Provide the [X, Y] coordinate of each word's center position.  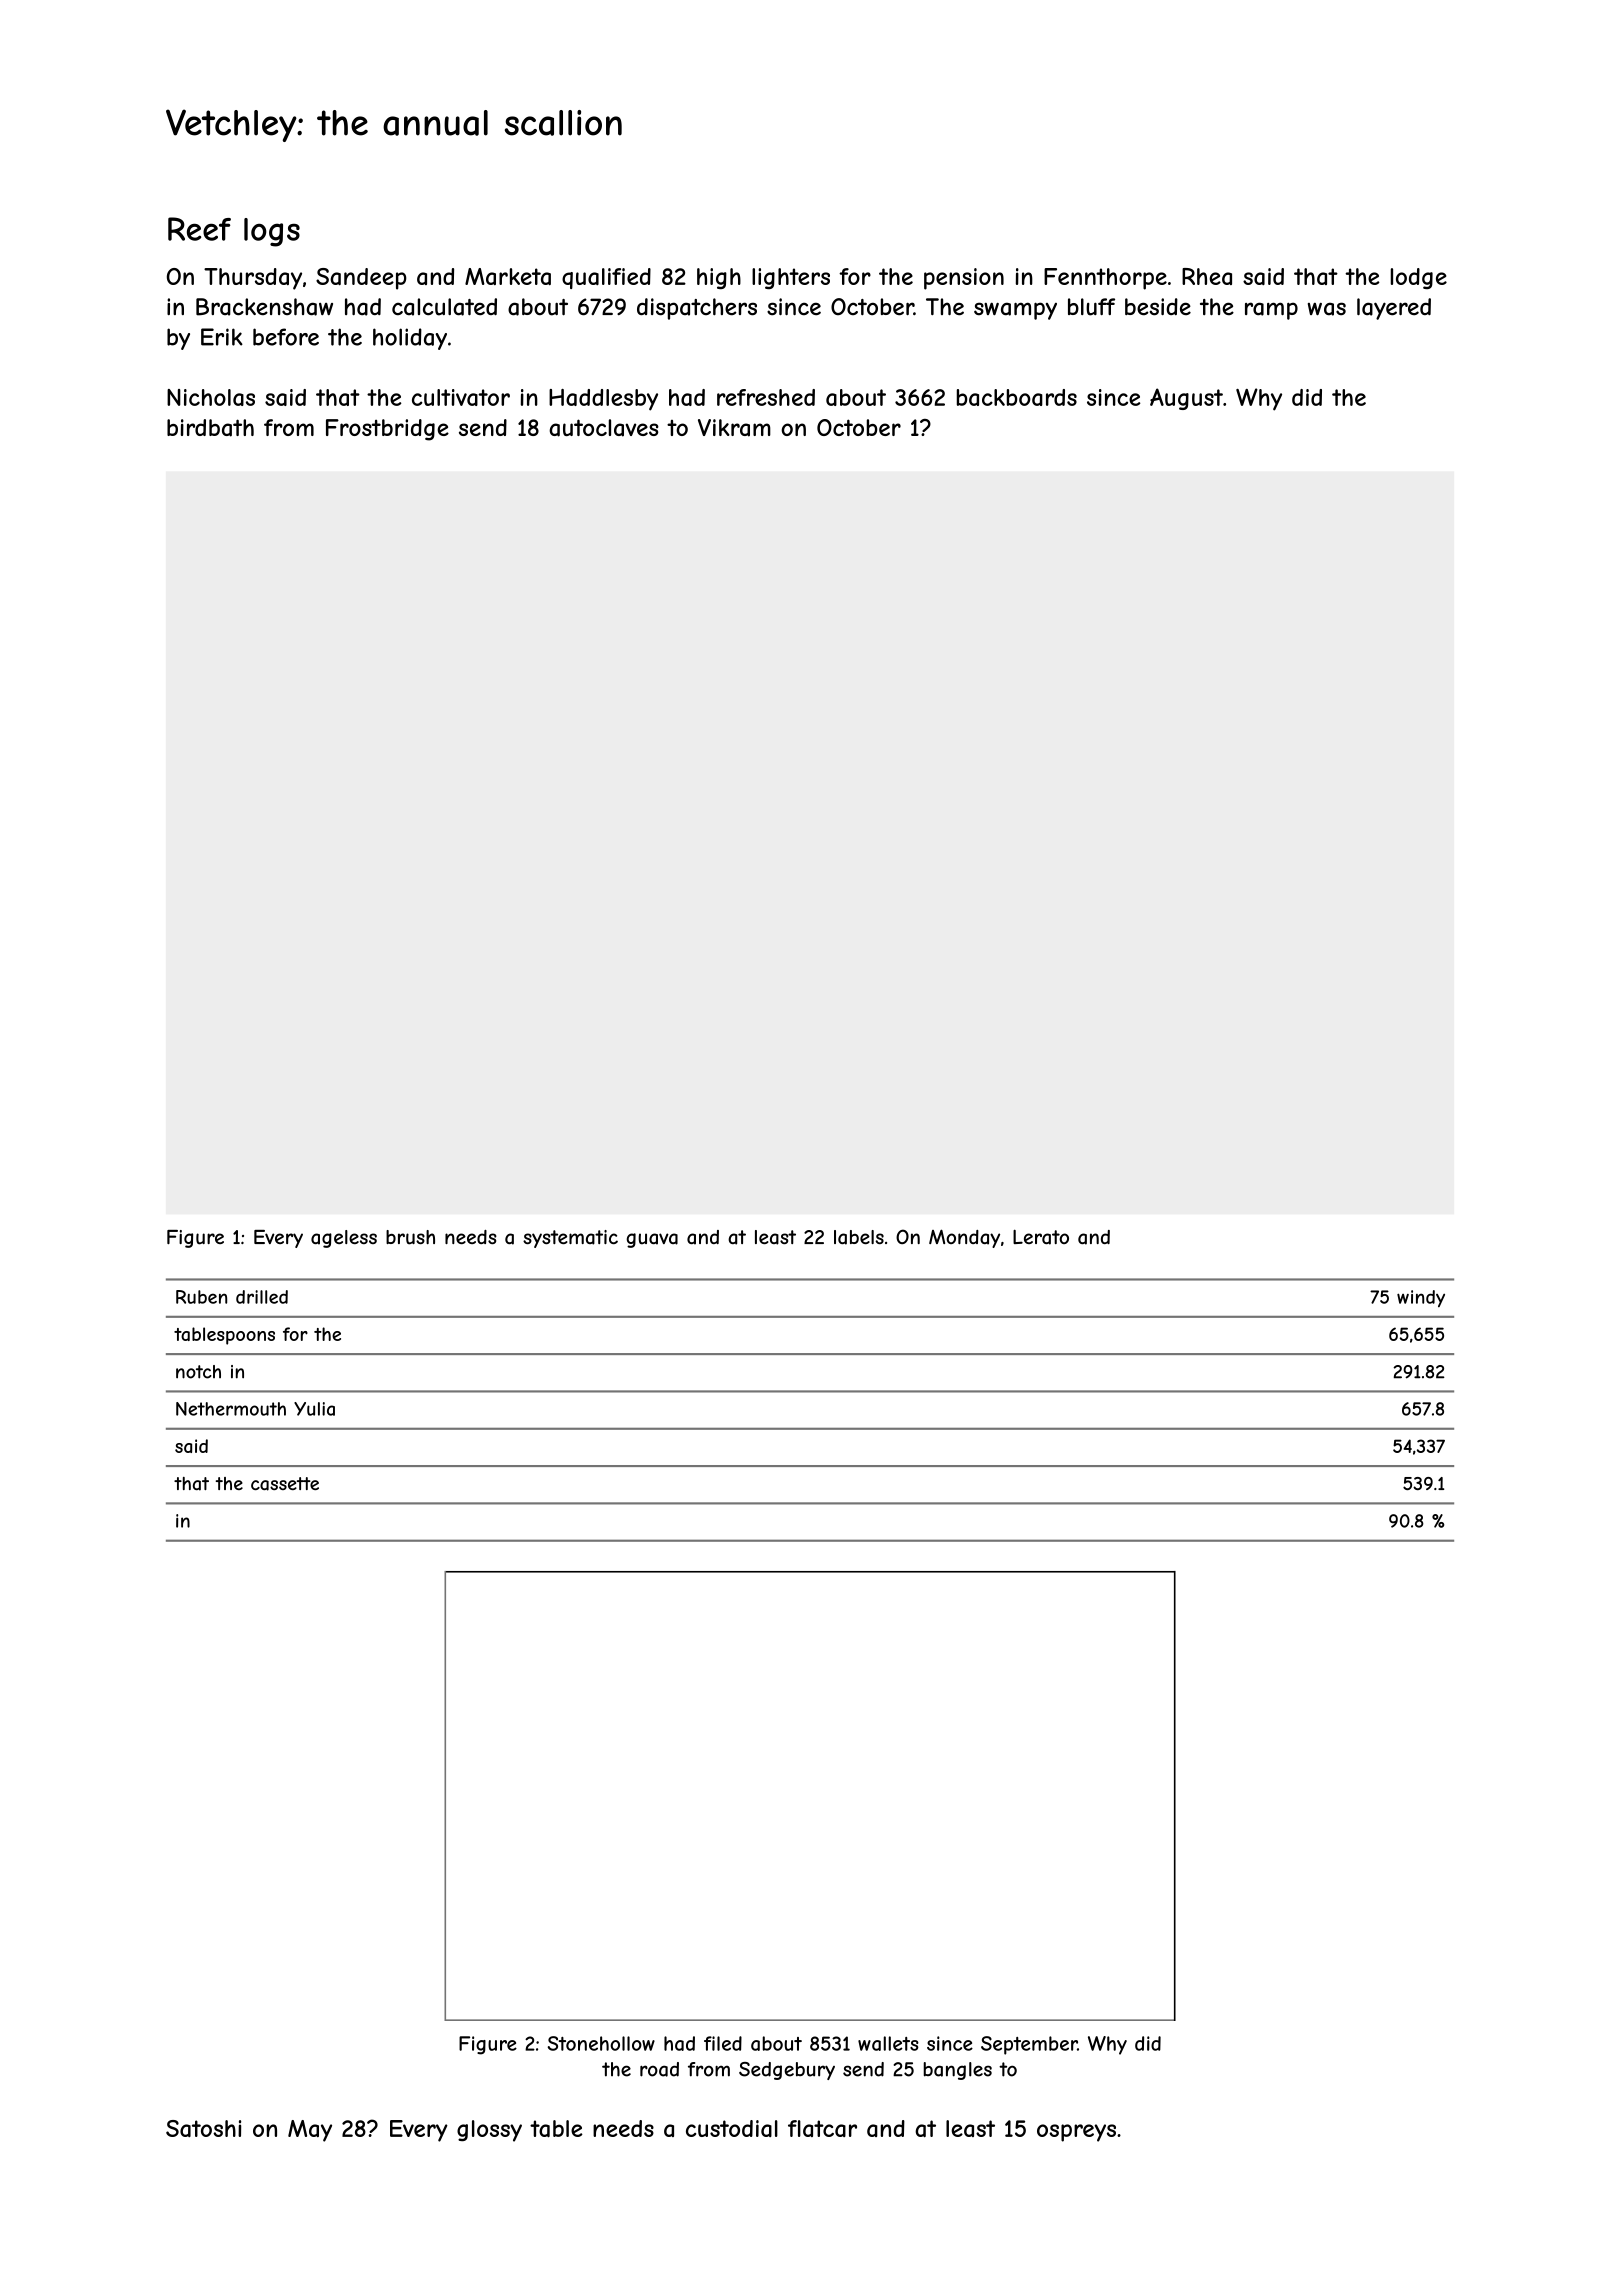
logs [272, 232]
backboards [1017, 397]
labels [859, 1237]
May [310, 2131]
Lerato [1041, 1237]
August [1186, 399]
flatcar [822, 2128]
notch [198, 1372]
